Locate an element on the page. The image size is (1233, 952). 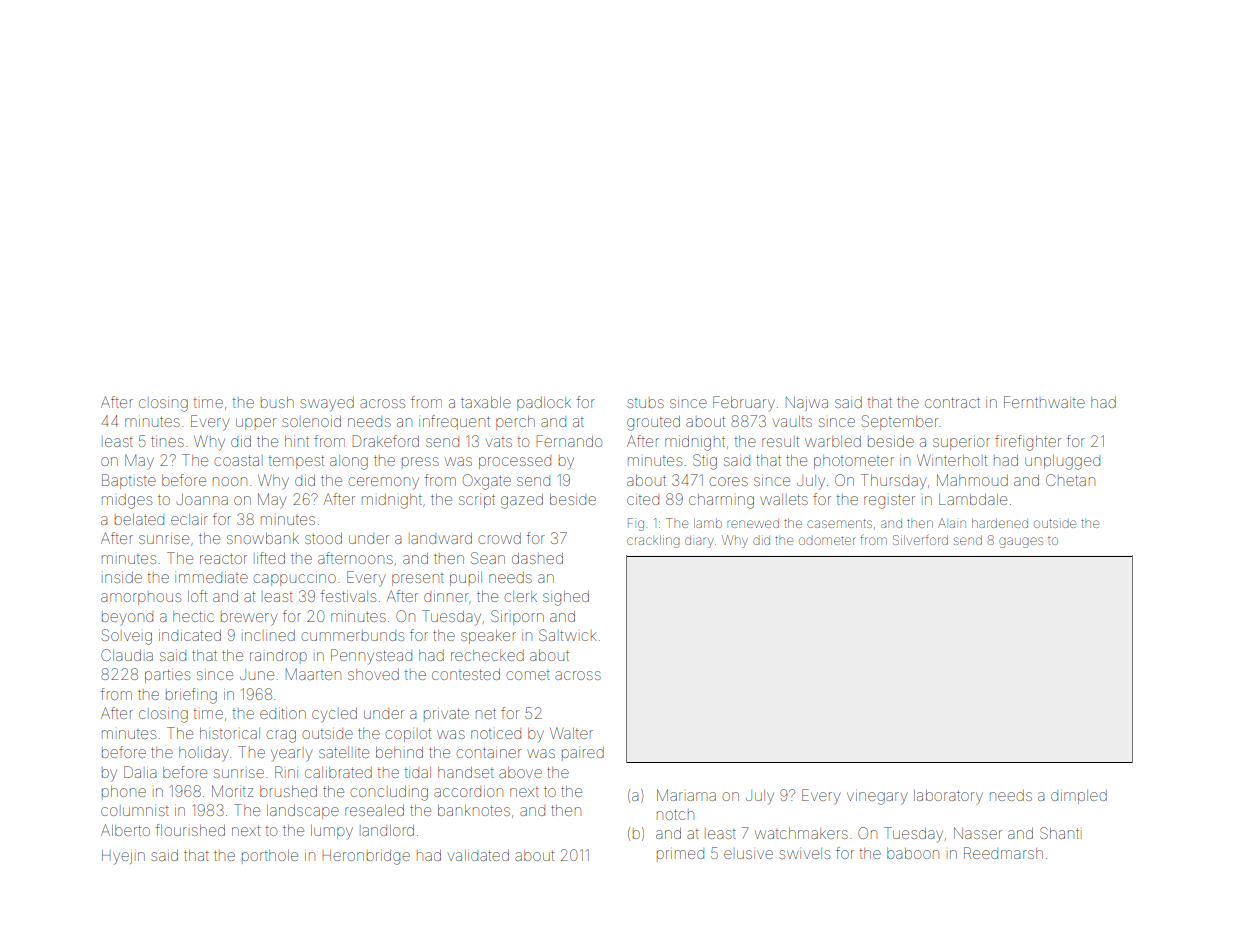
cores is located at coordinates (729, 481).
